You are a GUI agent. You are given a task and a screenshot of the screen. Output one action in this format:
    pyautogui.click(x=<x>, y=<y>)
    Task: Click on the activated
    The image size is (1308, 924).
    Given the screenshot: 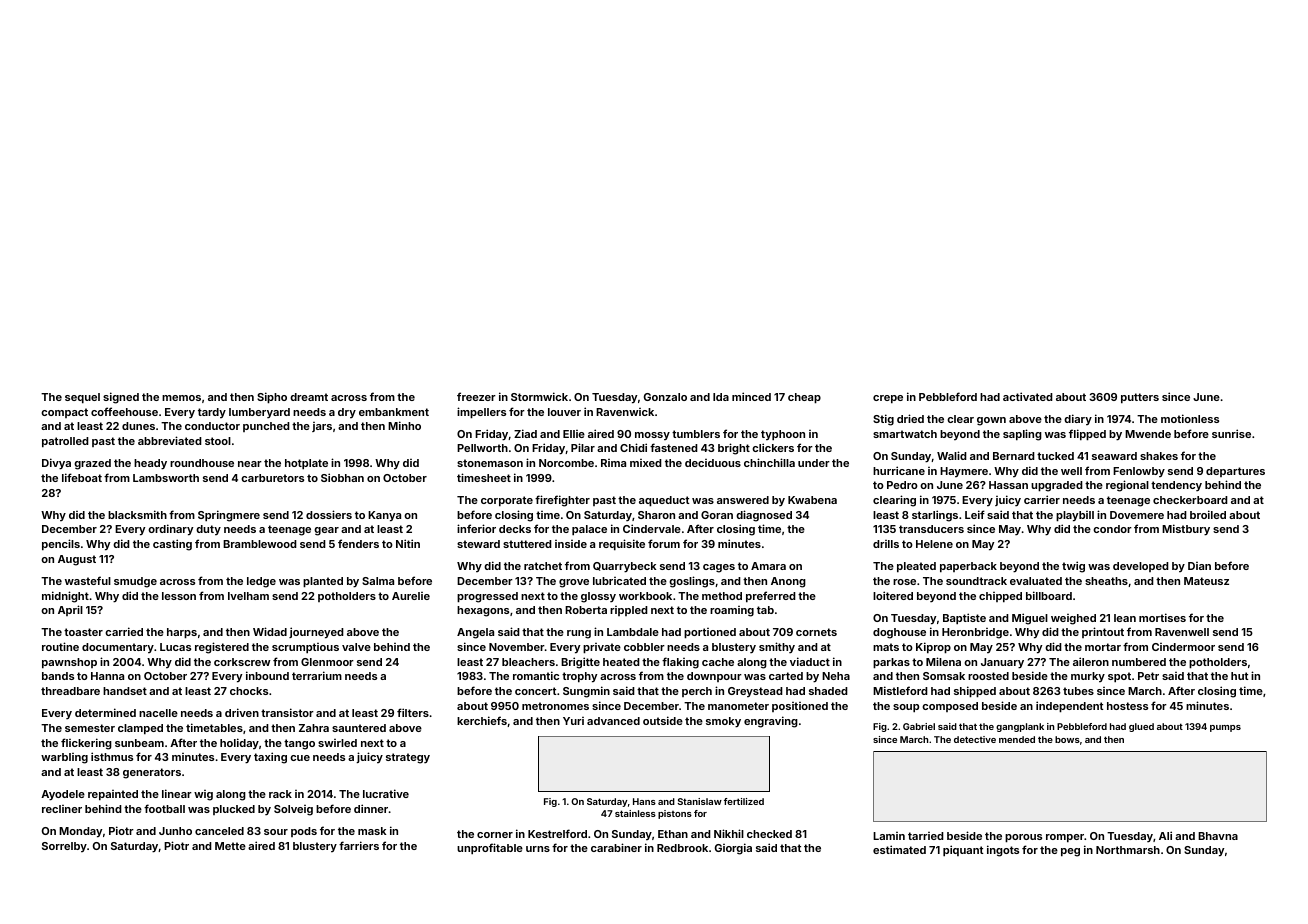 What is the action you would take?
    pyautogui.click(x=1028, y=396)
